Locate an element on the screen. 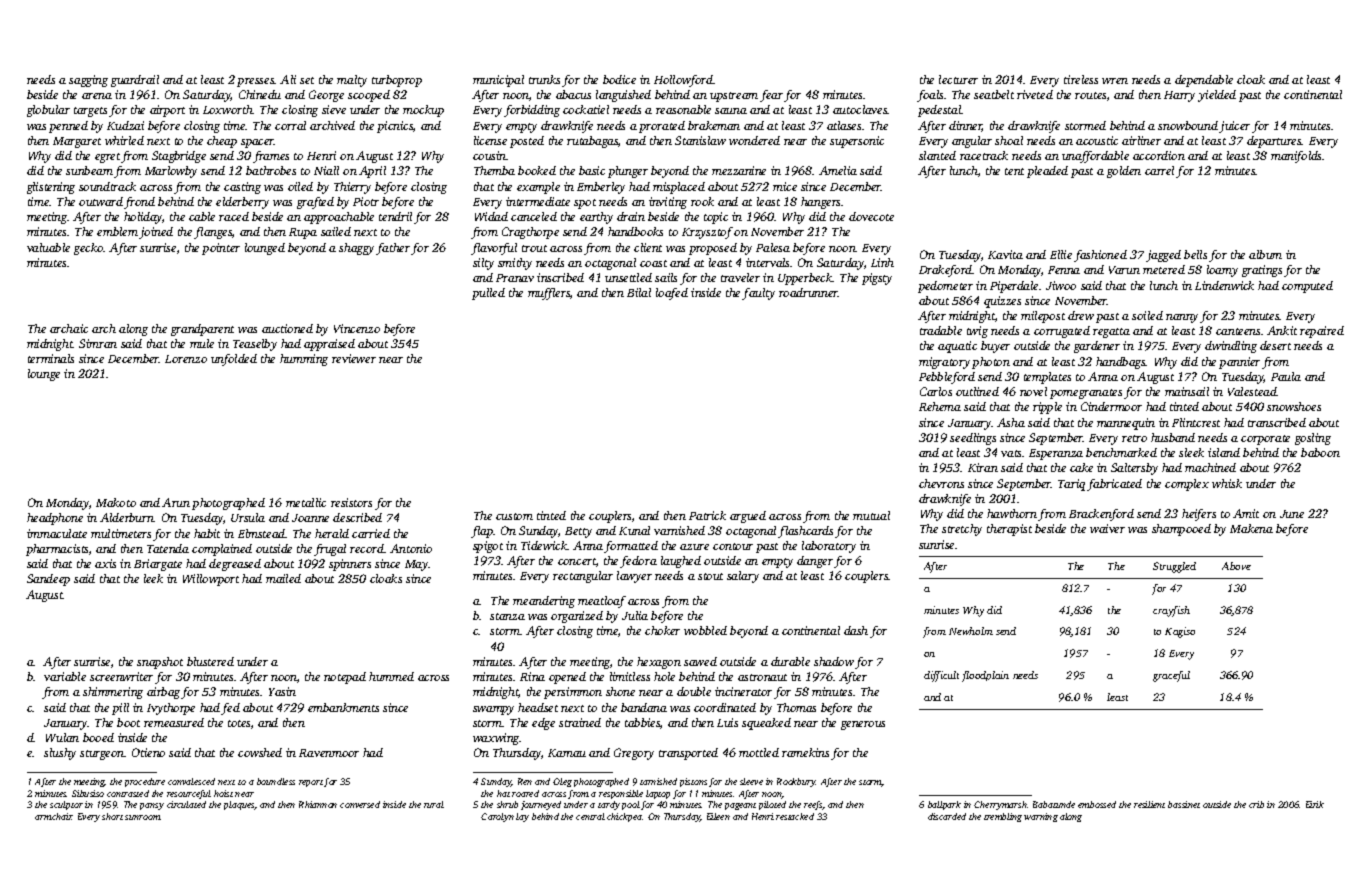 Image resolution: width=1372 pixels, height=887 pixels. wobbled is located at coordinates (705, 630).
